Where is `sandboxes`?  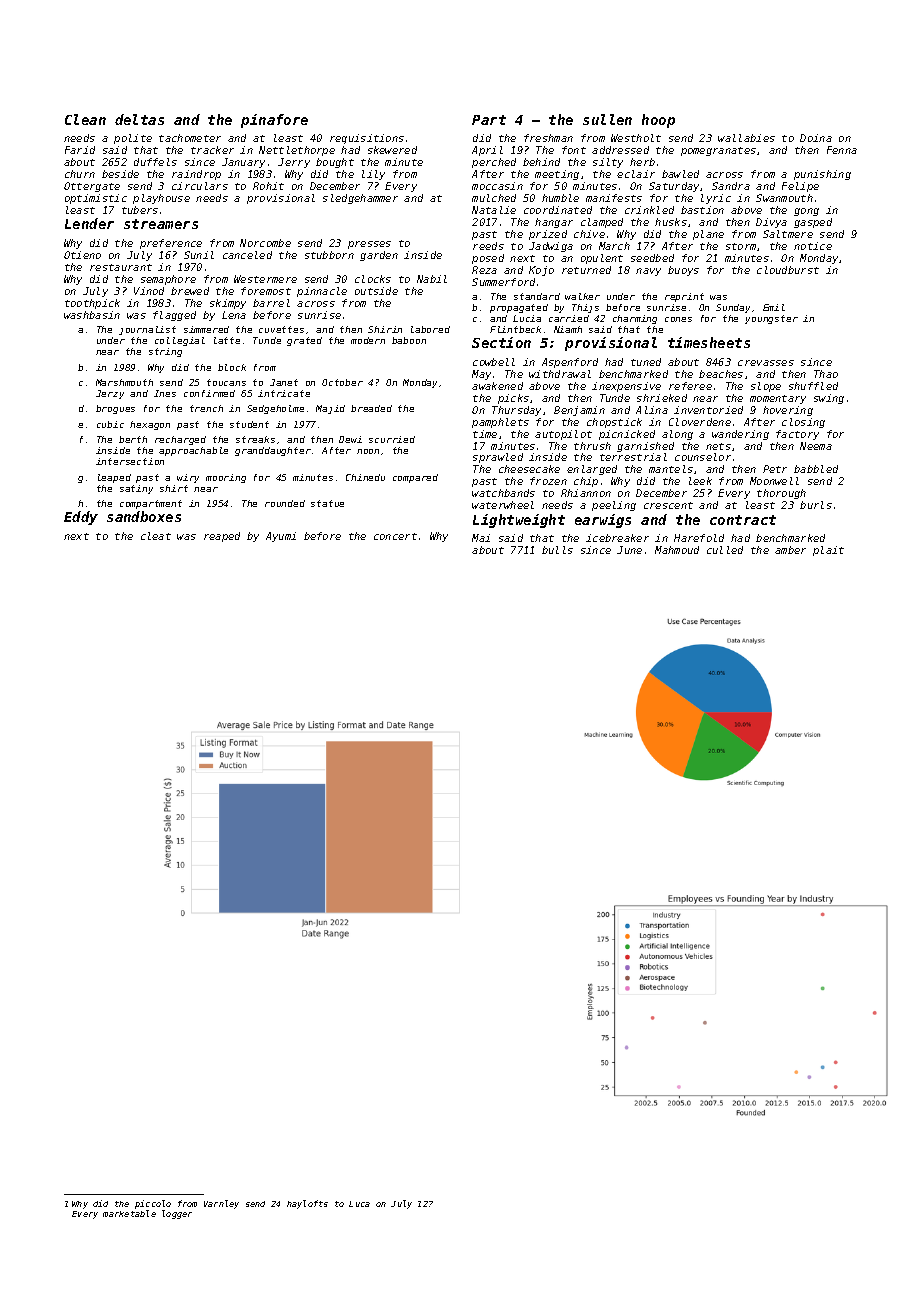
sandboxes is located at coordinates (144, 516).
